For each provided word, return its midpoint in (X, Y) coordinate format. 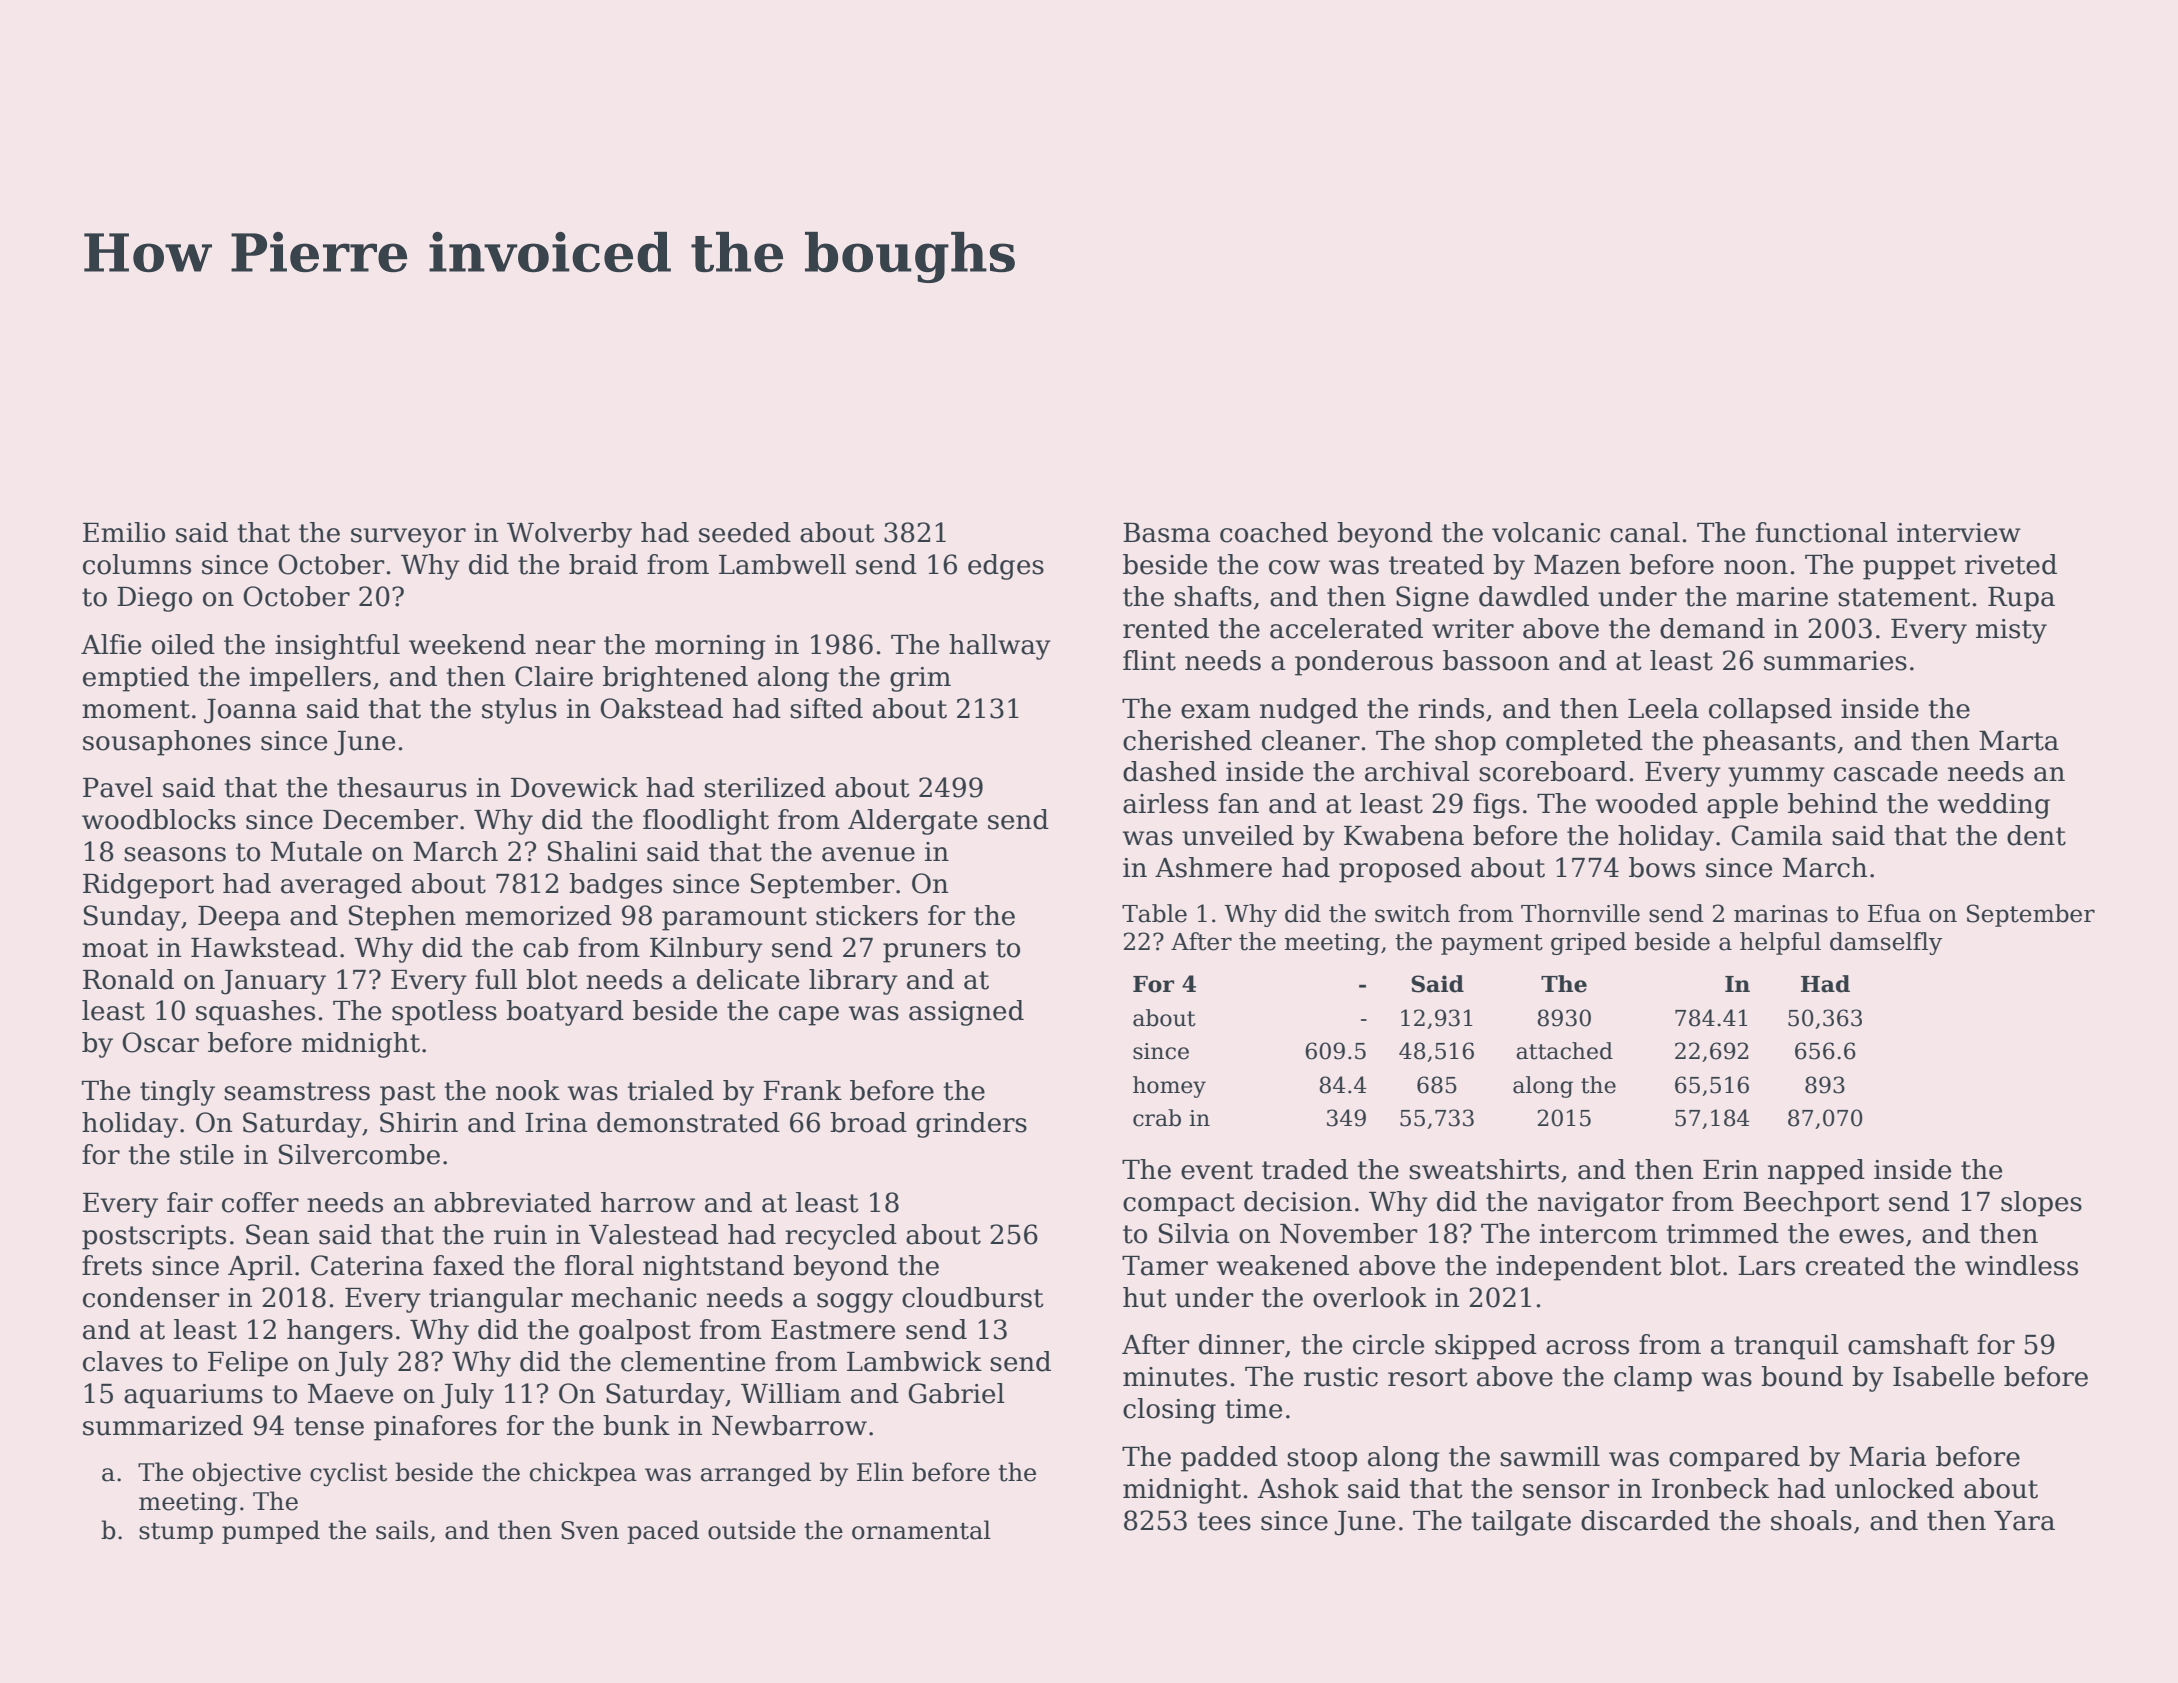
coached (1274, 532)
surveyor (408, 538)
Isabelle (1943, 1376)
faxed (468, 1265)
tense (329, 1426)
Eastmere (833, 1330)
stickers (867, 915)
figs (1496, 806)
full (496, 979)
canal (1645, 532)
